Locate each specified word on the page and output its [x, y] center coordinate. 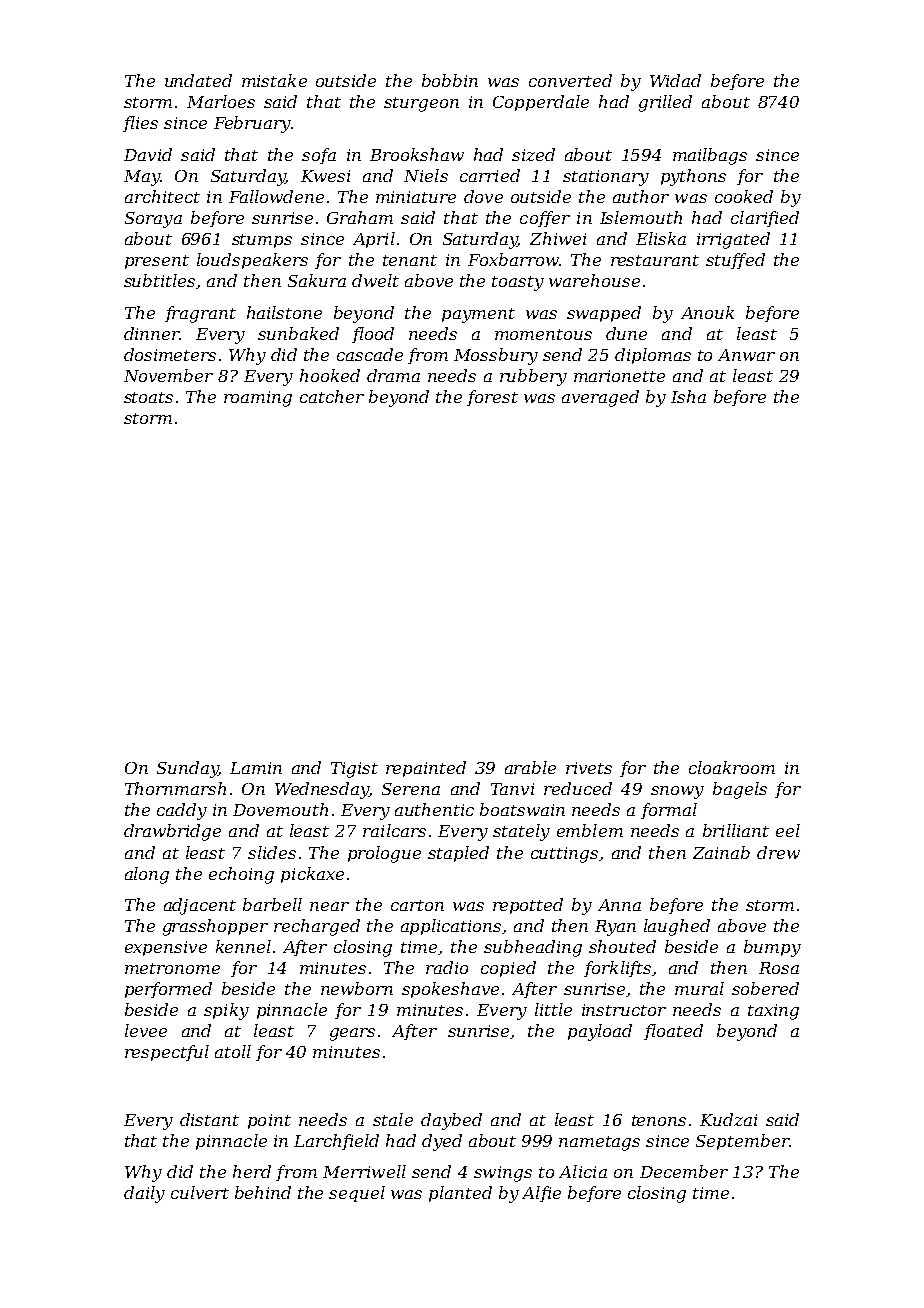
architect [162, 196]
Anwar [746, 355]
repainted [426, 769]
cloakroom [732, 767]
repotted [528, 906]
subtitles [159, 280]
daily [144, 1194]
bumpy [772, 948]
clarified [765, 219]
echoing [241, 875]
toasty [518, 283]
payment [478, 315]
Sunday [187, 769]
